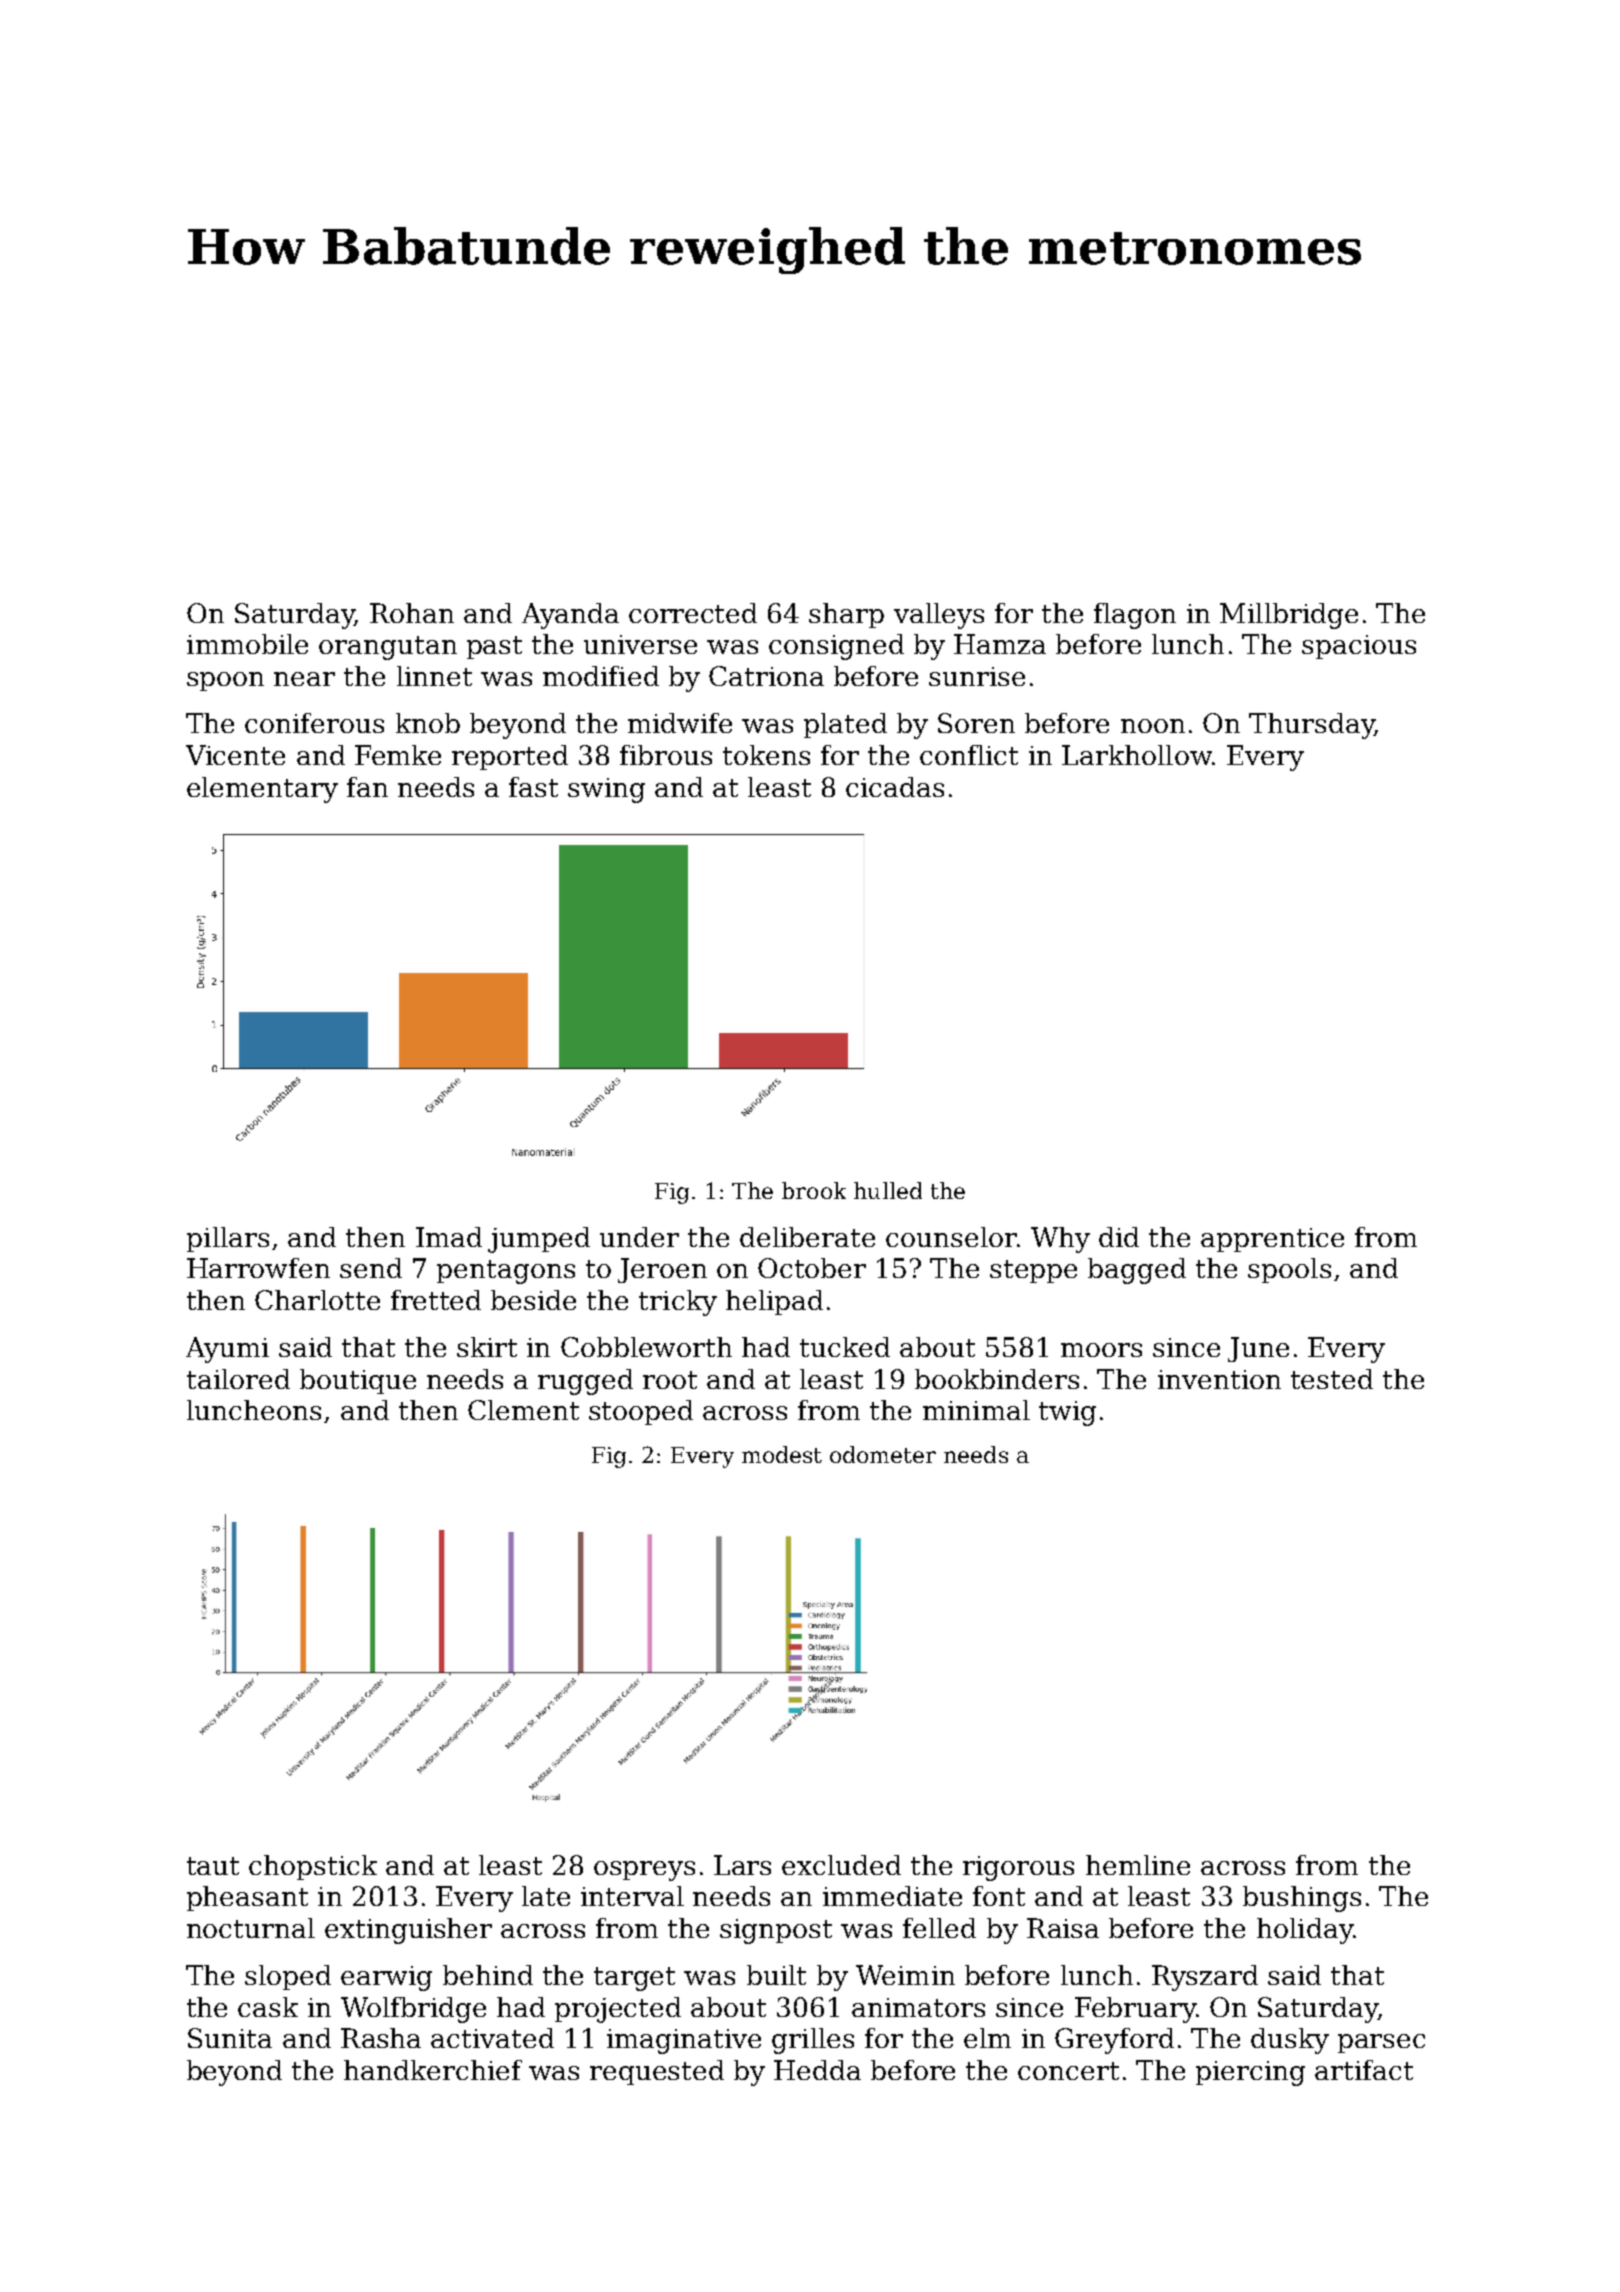 This screenshot has height=2292, width=1620. I want to click on spacious, so click(1359, 647).
